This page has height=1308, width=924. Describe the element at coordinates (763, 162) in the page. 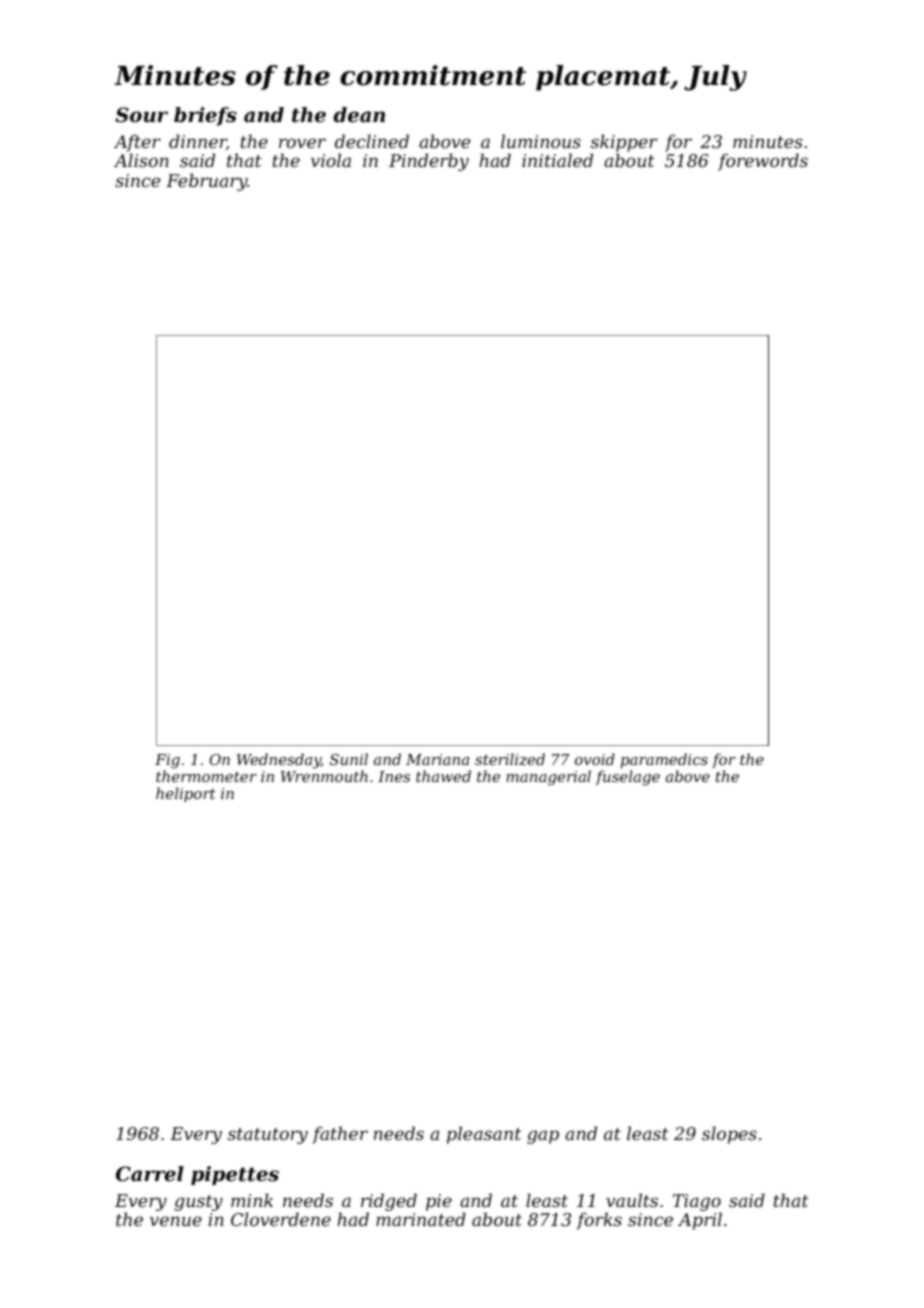

I see `forewords` at that location.
